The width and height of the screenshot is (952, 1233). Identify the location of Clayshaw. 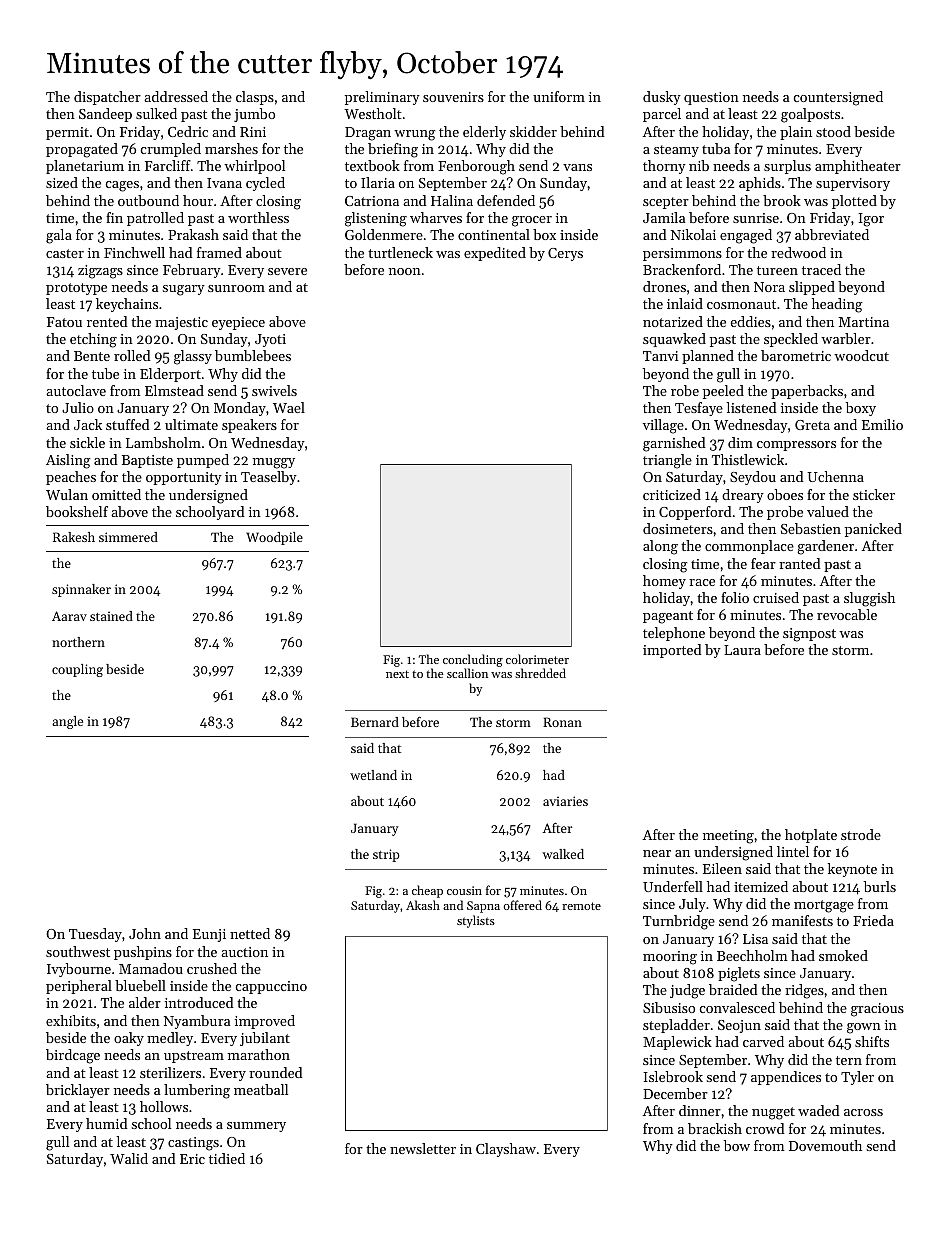
(506, 1150).
